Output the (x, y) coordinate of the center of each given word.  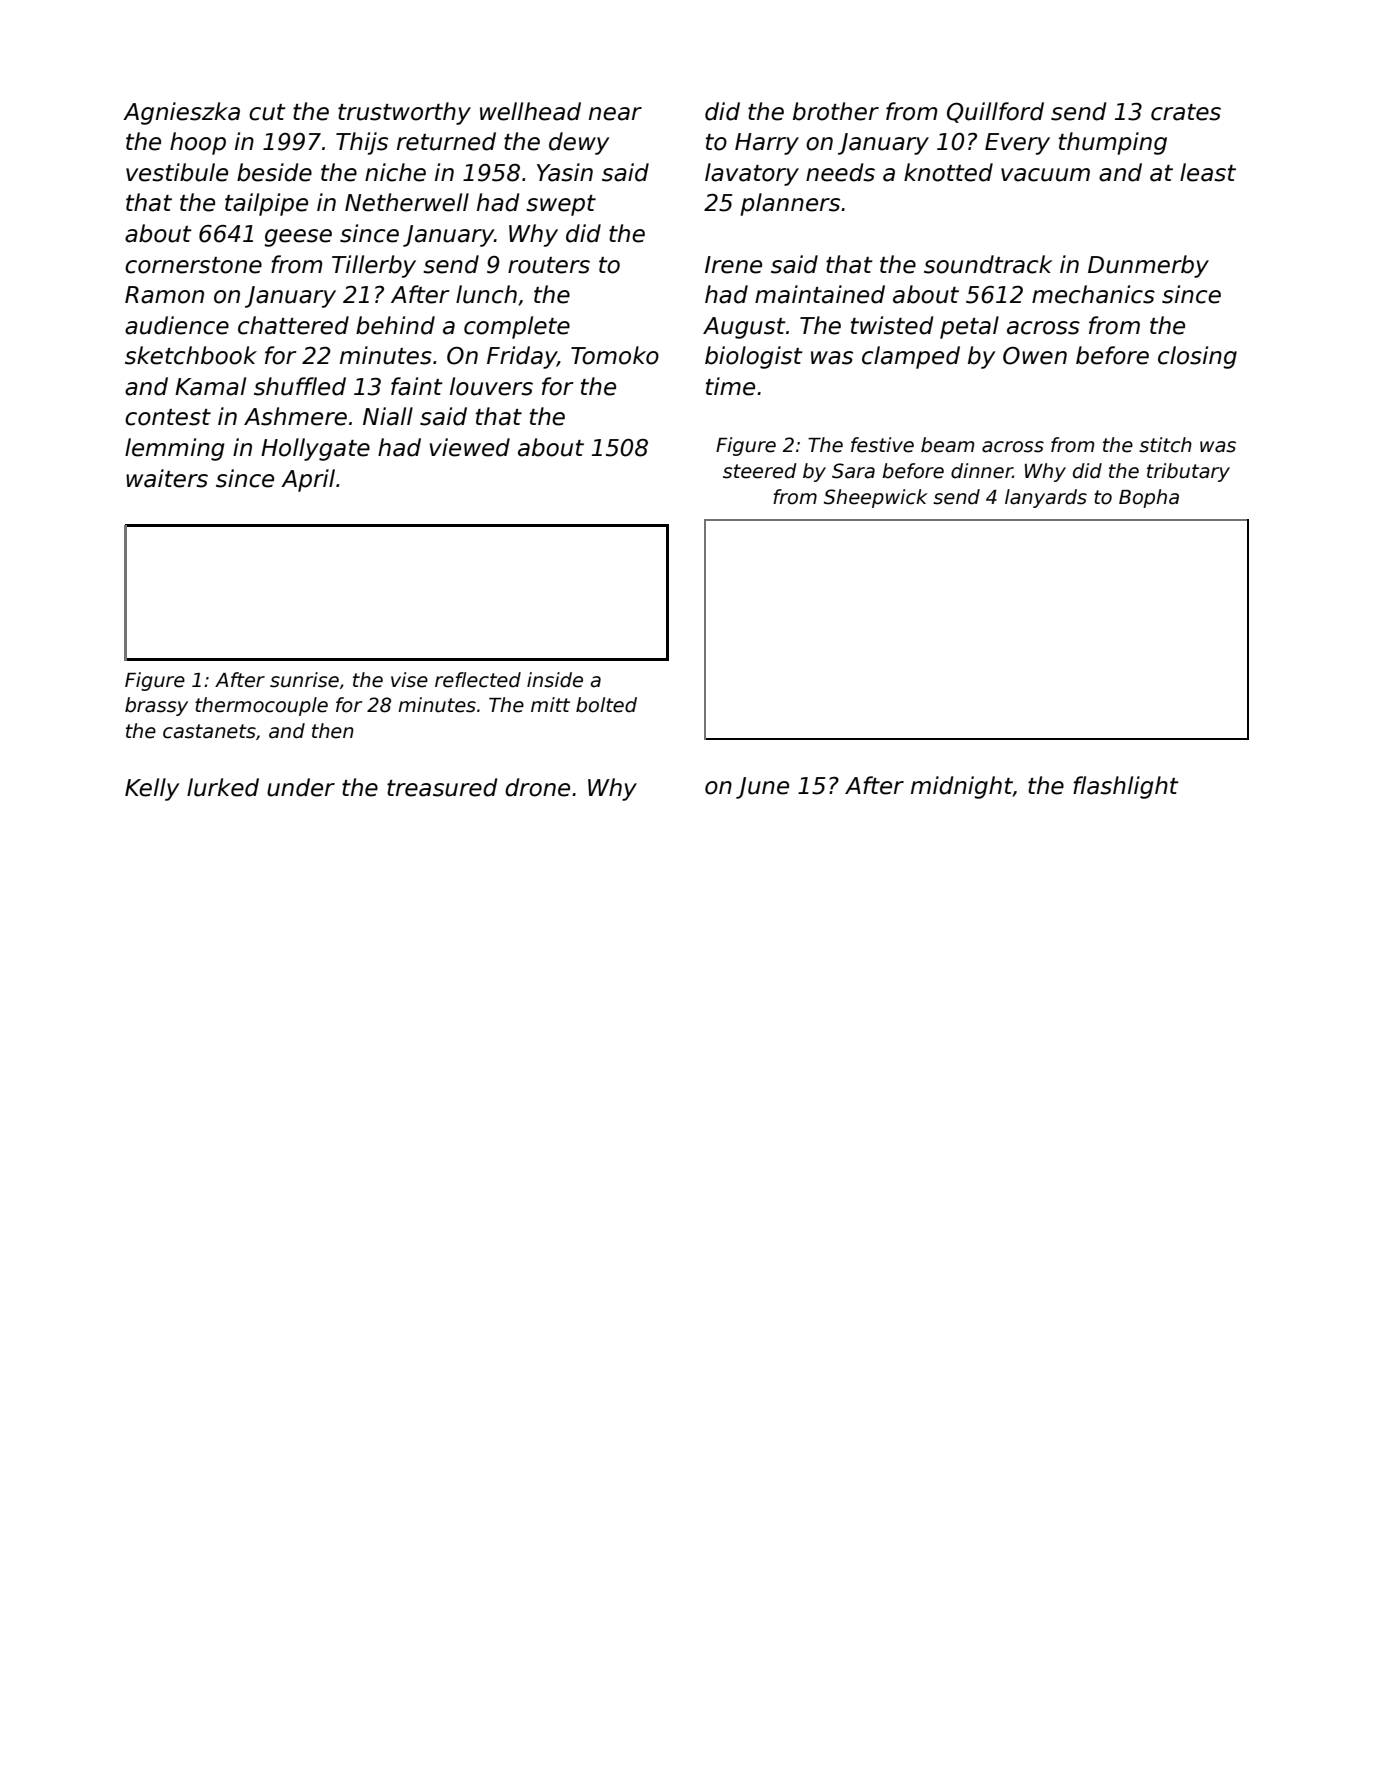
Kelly (152, 789)
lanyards (1046, 498)
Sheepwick (876, 498)
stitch (1165, 445)
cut (267, 112)
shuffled (300, 386)
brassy (156, 706)
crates (1186, 112)
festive (882, 445)
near (615, 114)
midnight (962, 787)
